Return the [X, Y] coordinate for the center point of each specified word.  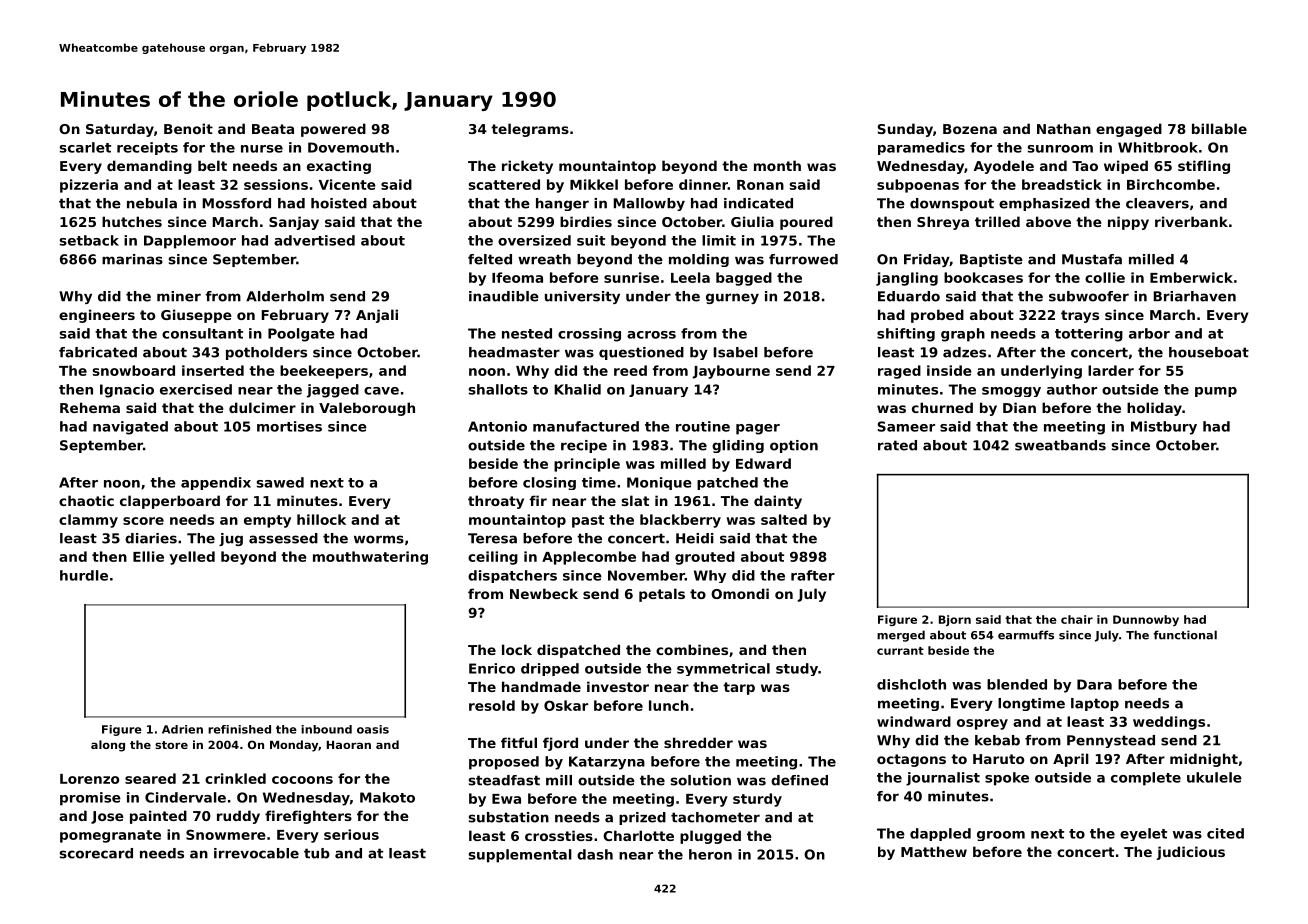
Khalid [577, 389]
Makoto [387, 797]
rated [897, 445]
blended [1017, 684]
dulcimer [262, 407]
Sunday [905, 130]
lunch [669, 705]
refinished [239, 729]
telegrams [530, 130]
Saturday [120, 130]
